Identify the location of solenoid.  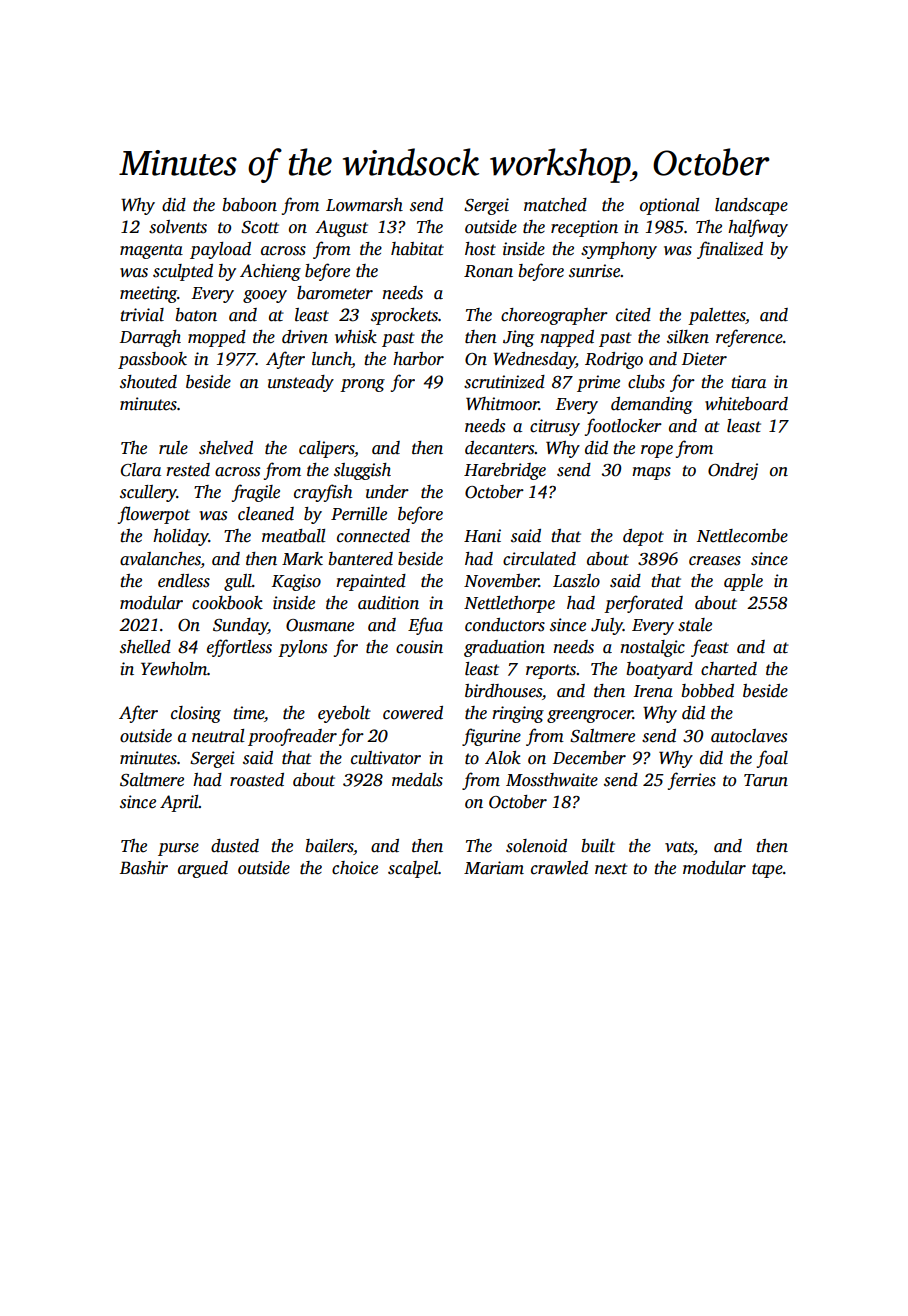
(536, 846).
